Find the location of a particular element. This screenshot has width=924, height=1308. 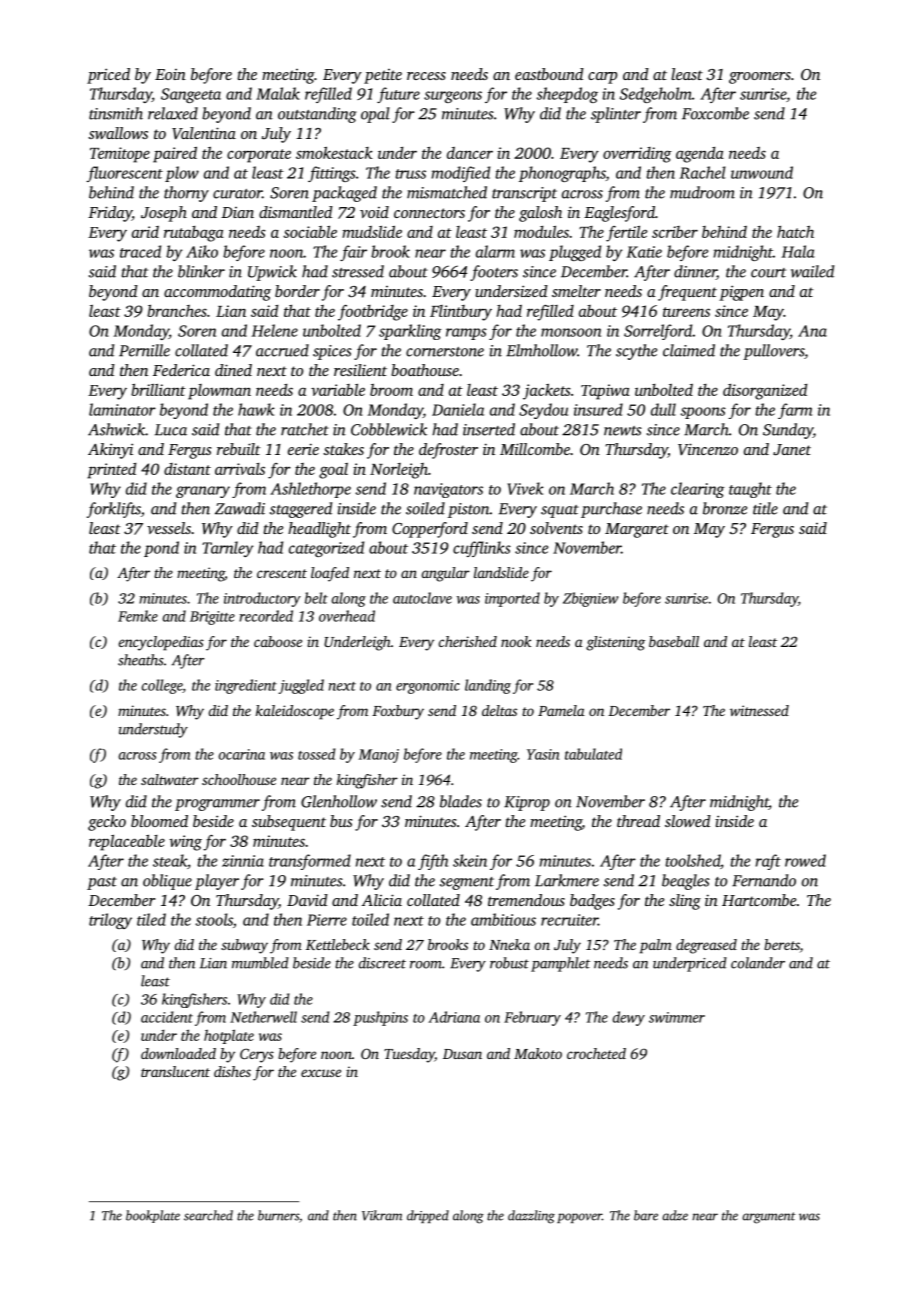

toolshed is located at coordinates (693, 860).
